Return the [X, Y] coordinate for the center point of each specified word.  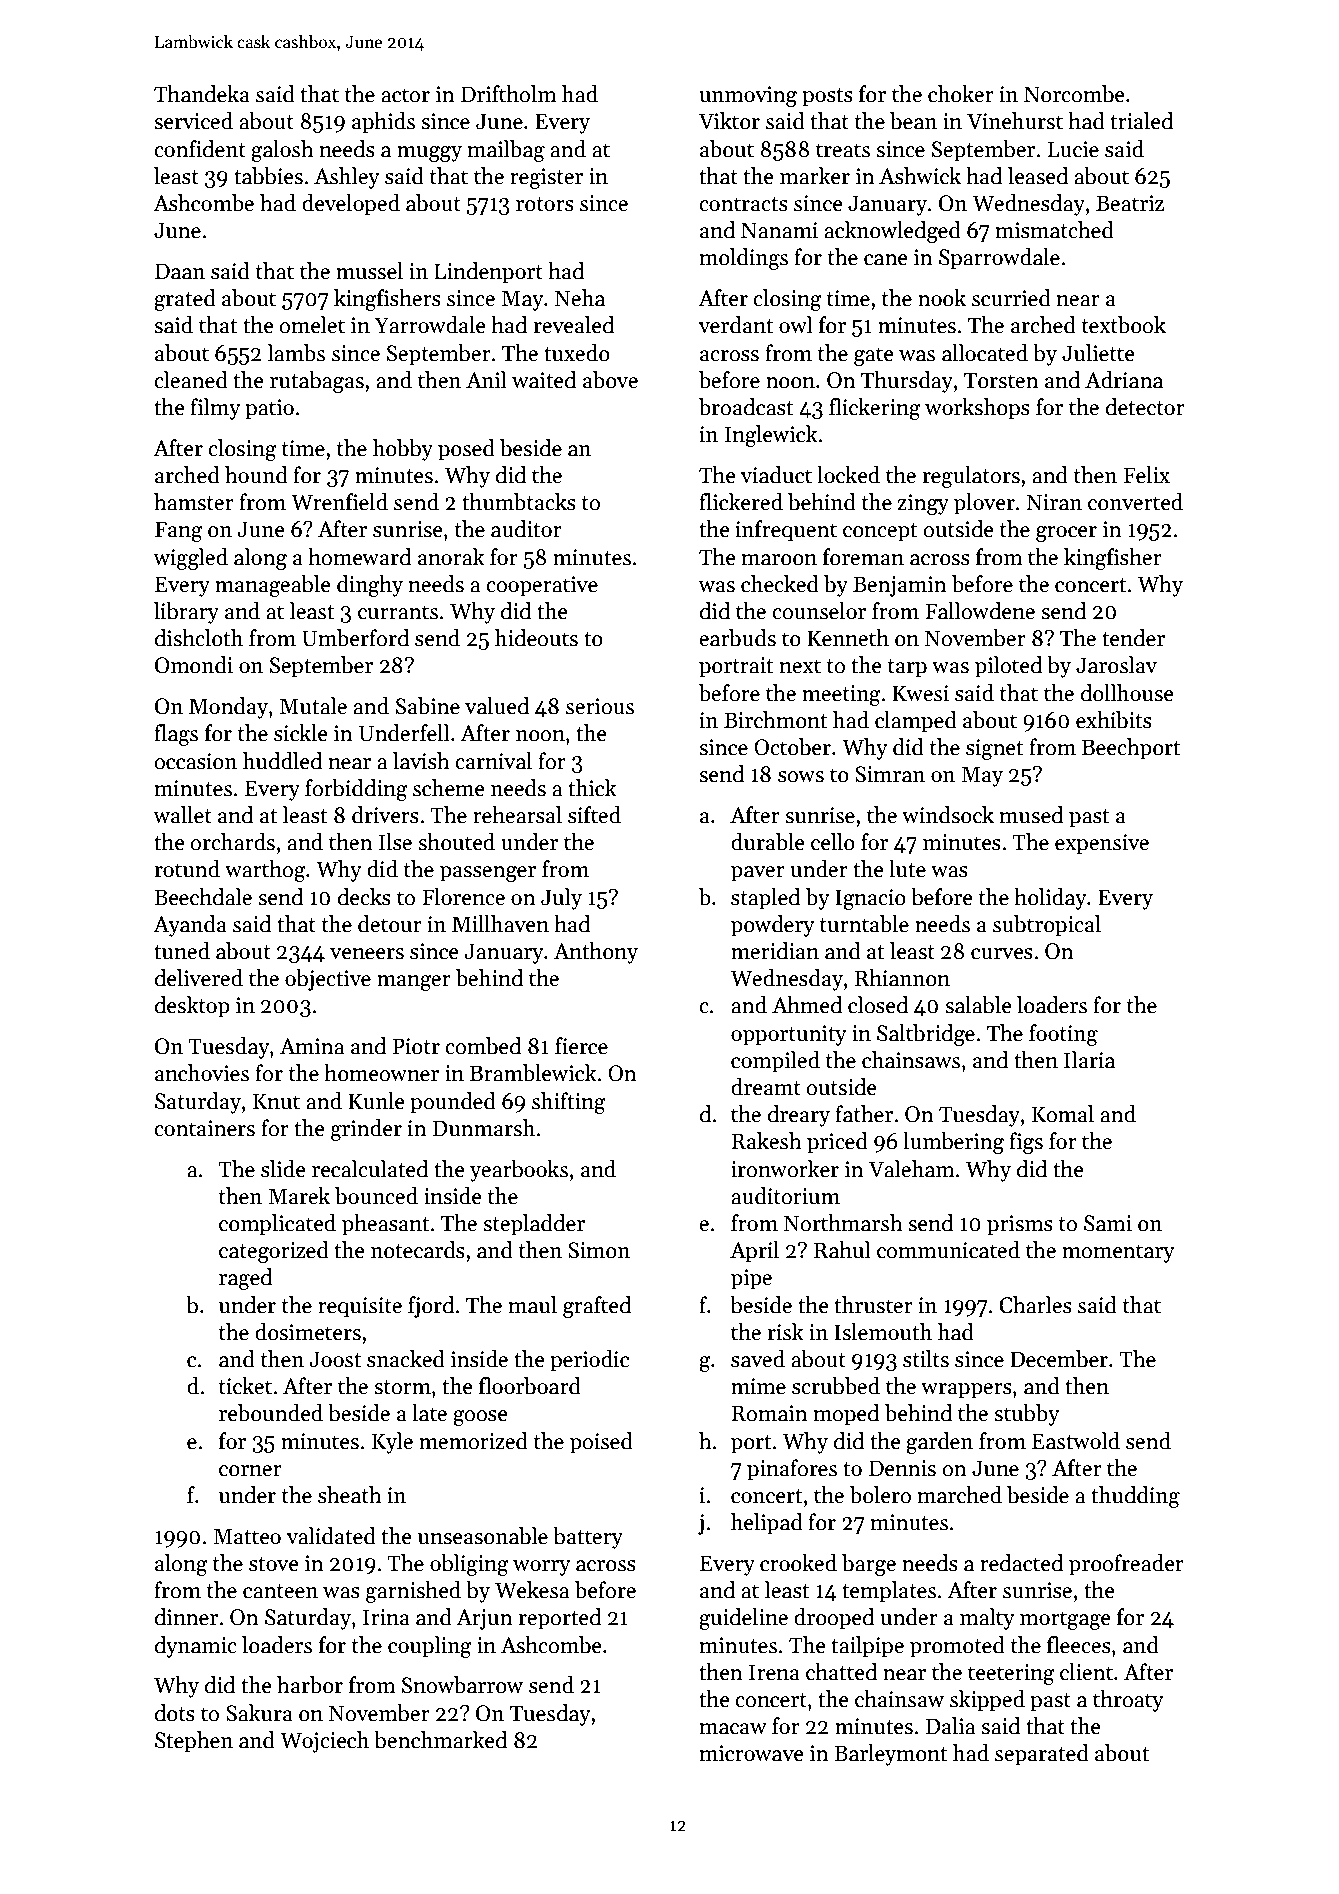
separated [1042, 1755]
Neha [580, 298]
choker [961, 94]
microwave [751, 1753]
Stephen [194, 1742]
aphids [383, 123]
